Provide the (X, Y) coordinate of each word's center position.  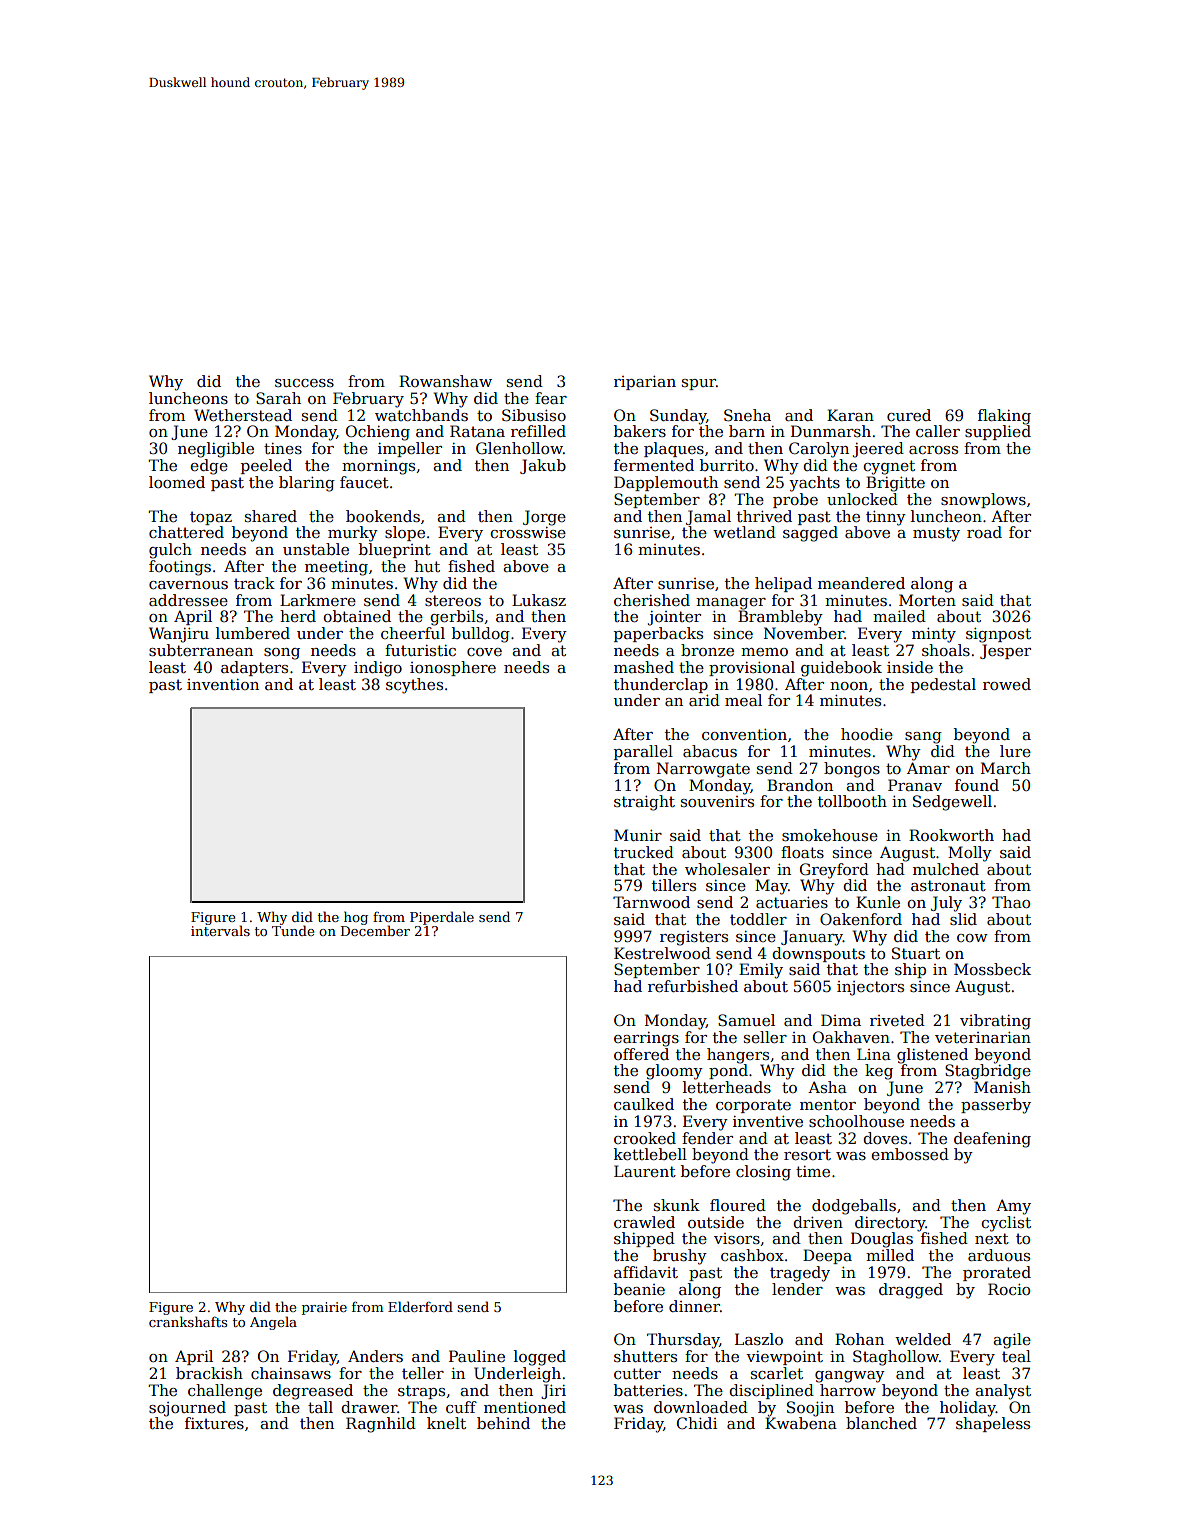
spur (699, 384)
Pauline (477, 1356)
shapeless (993, 1424)
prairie (324, 1308)
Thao (1011, 902)
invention (223, 684)
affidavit (646, 1272)
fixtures (214, 1423)
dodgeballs (854, 1207)
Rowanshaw (445, 381)
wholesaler (727, 869)
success (304, 383)
